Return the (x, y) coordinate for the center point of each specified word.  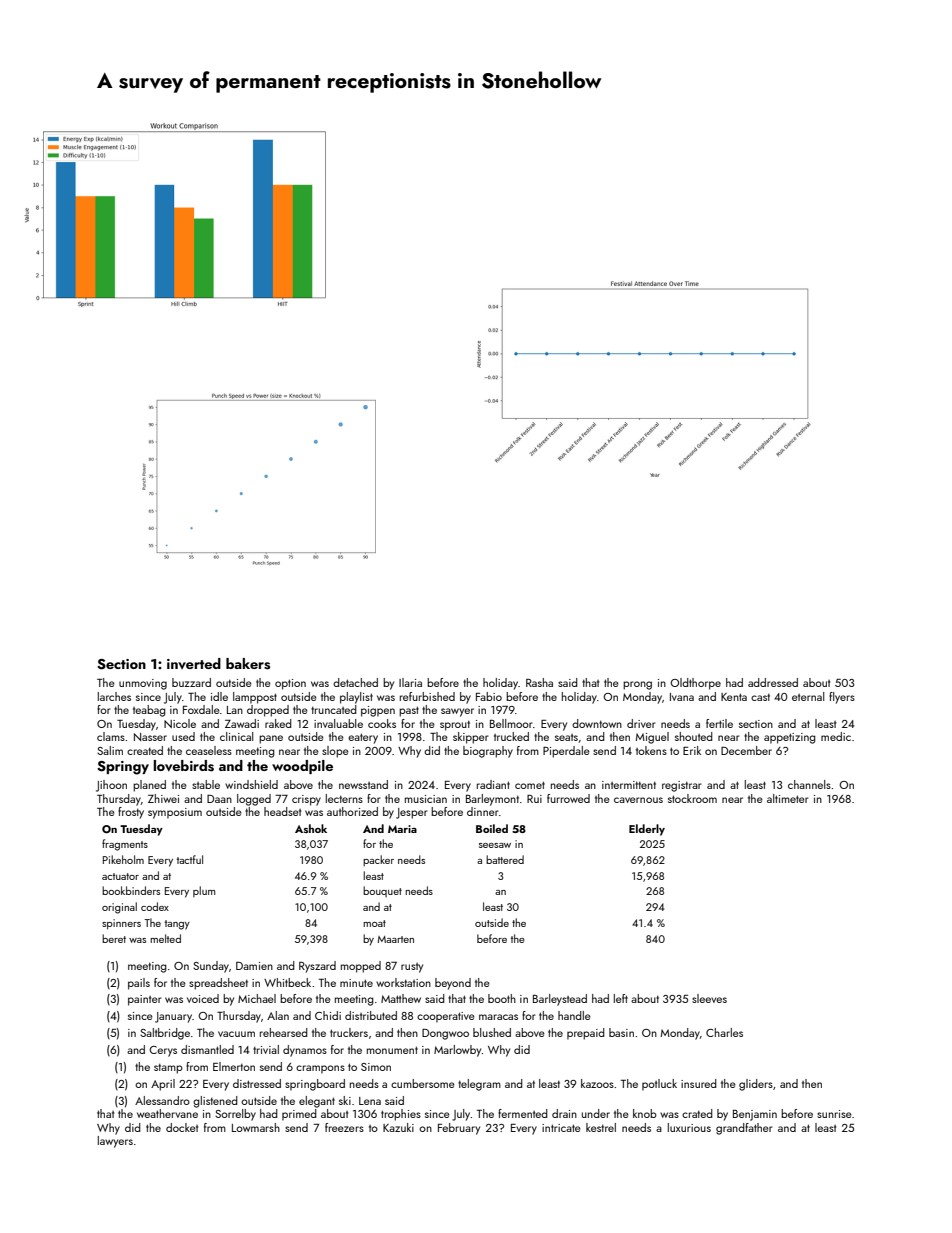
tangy (177, 925)
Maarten (395, 939)
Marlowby (457, 1051)
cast (760, 697)
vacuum (236, 1034)
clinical (236, 736)
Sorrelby (235, 1115)
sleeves (709, 998)
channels (809, 784)
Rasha (539, 682)
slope (335, 752)
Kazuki (398, 1127)
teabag (149, 711)
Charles (724, 1032)
